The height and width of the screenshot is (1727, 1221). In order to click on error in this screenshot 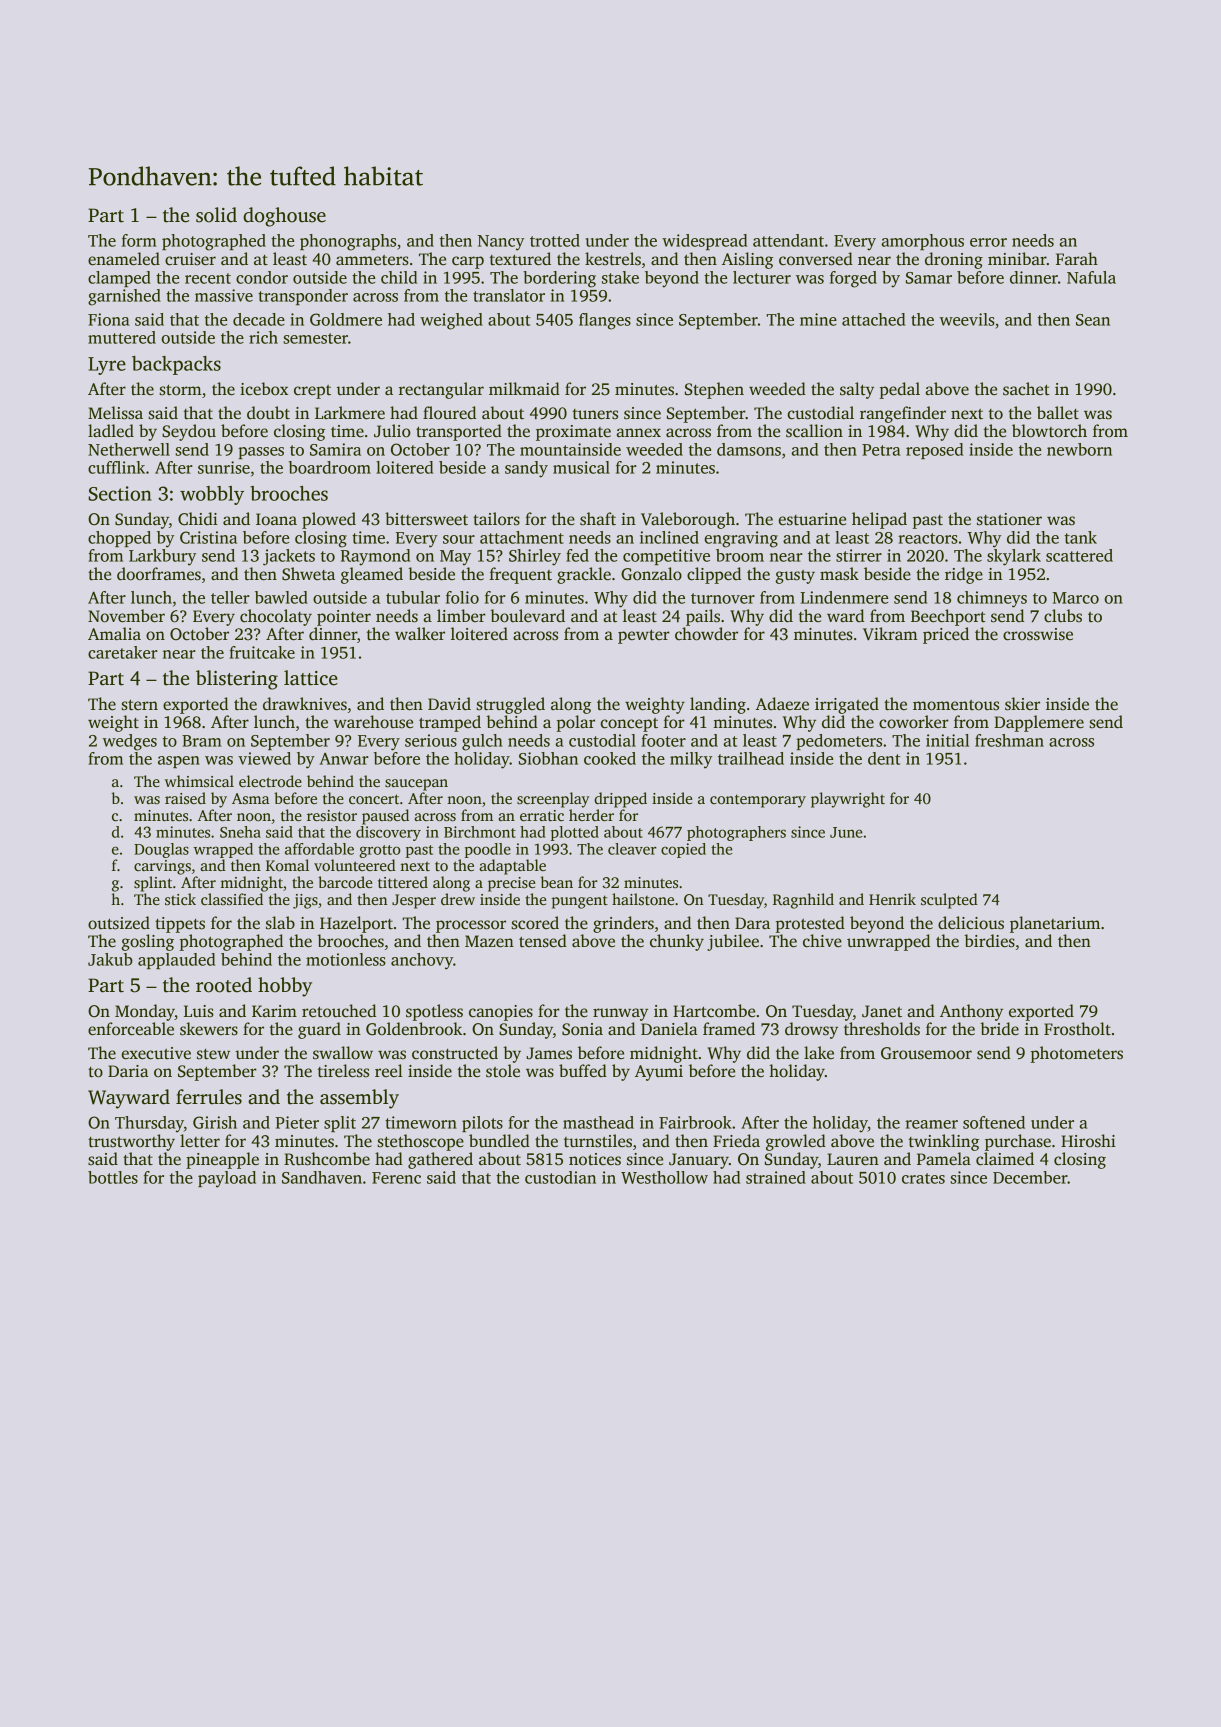, I will do `click(988, 242)`.
